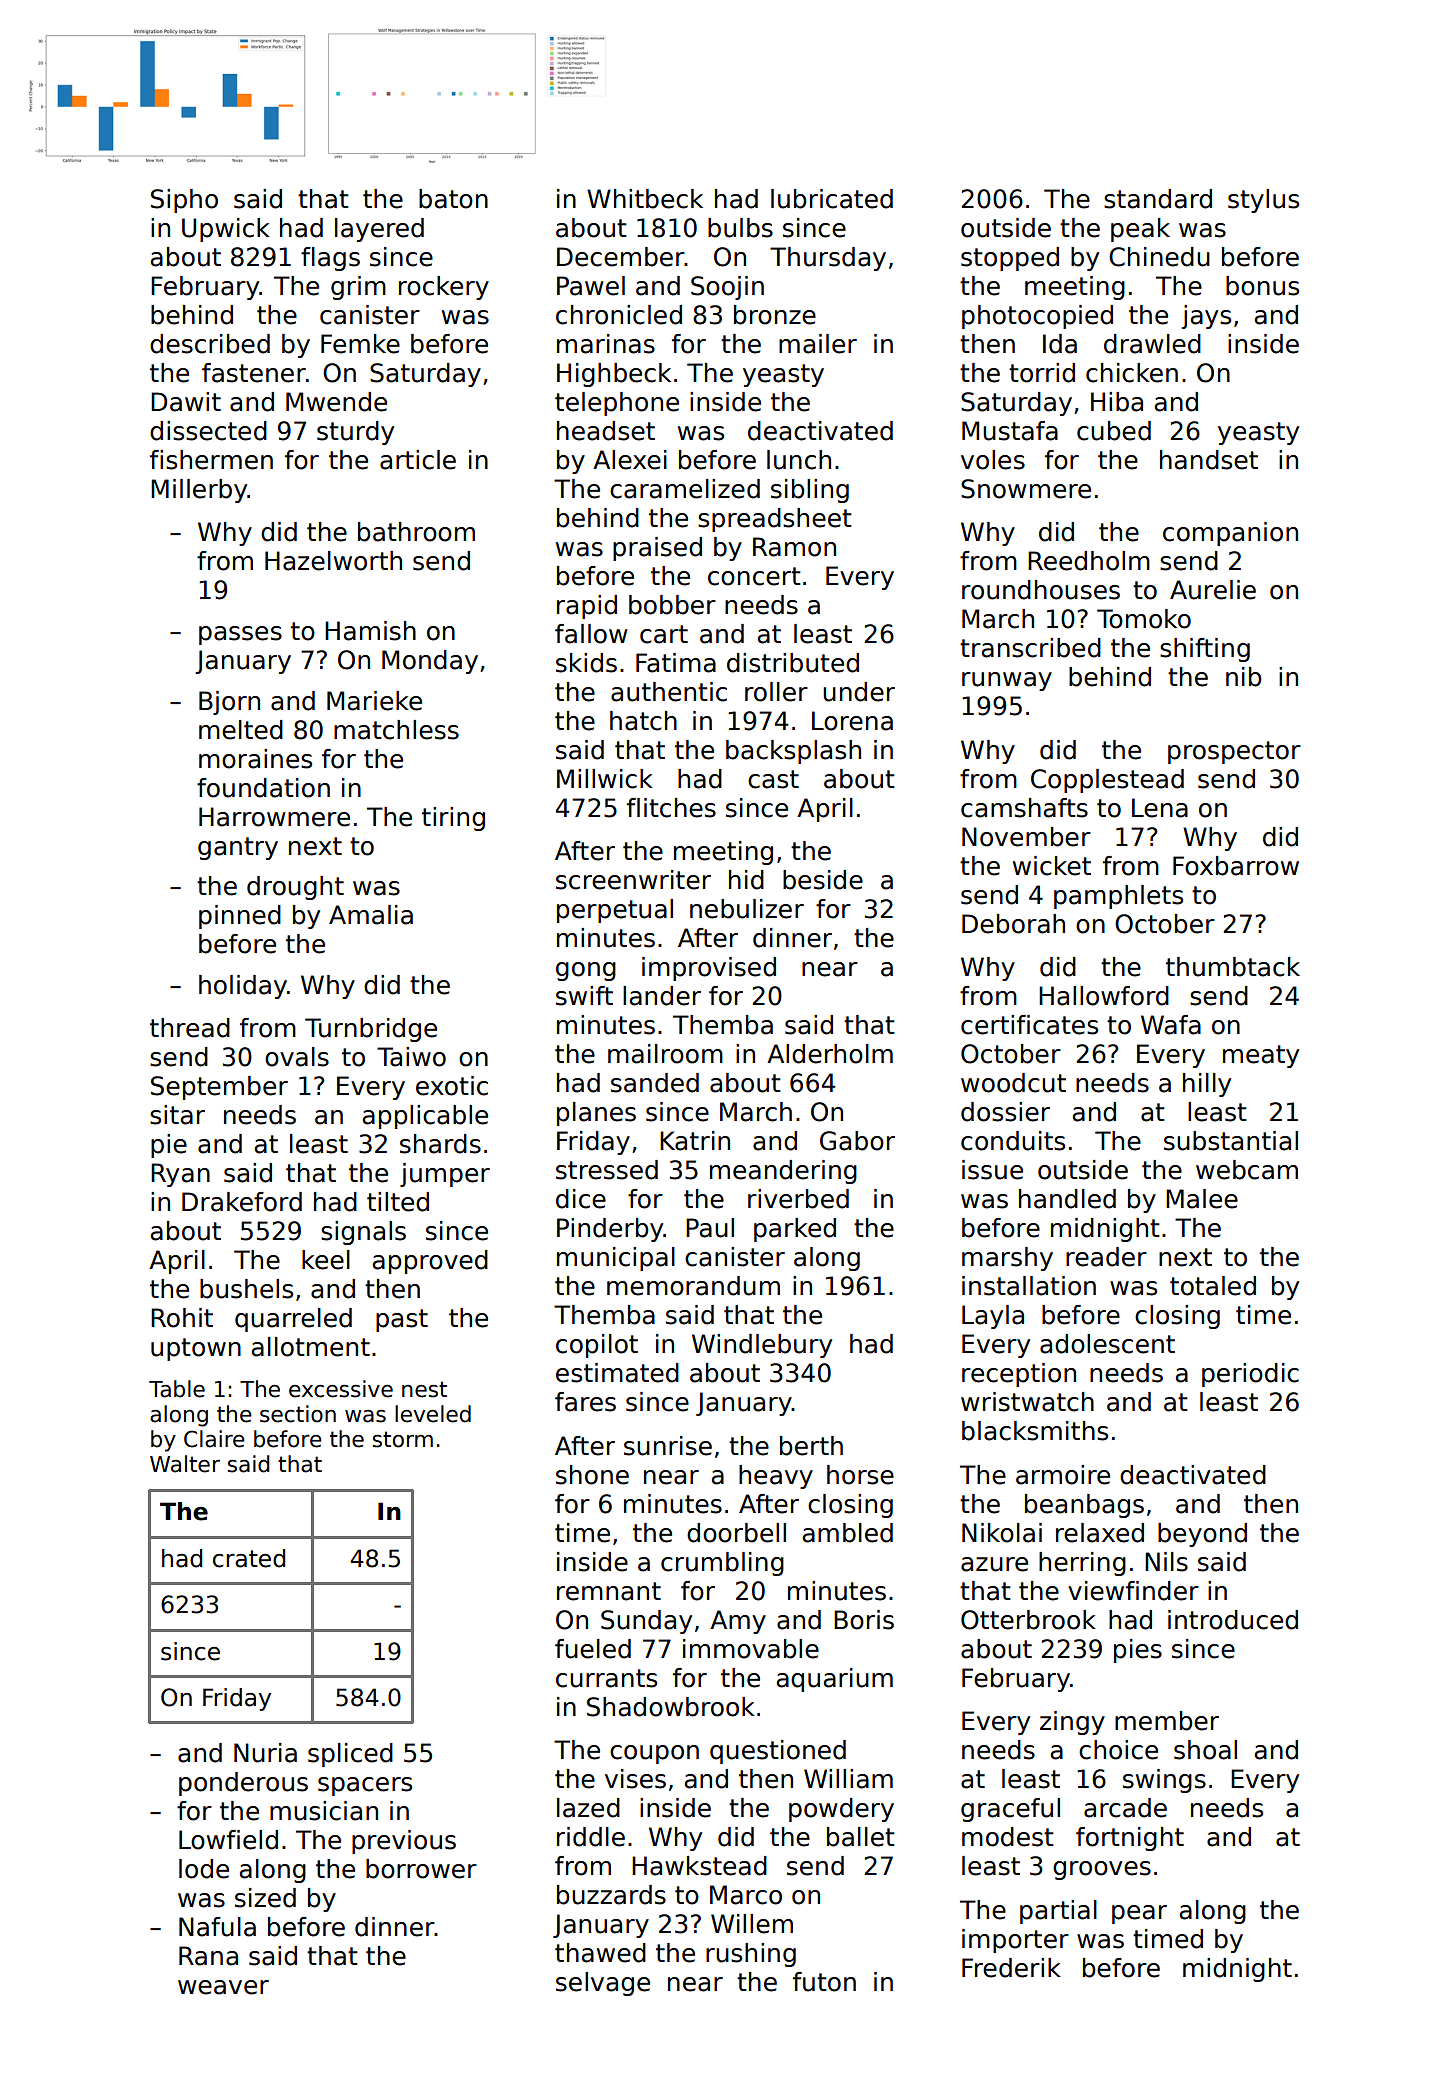  What do you see at coordinates (265, 1898) in the screenshot?
I see `sized` at bounding box center [265, 1898].
